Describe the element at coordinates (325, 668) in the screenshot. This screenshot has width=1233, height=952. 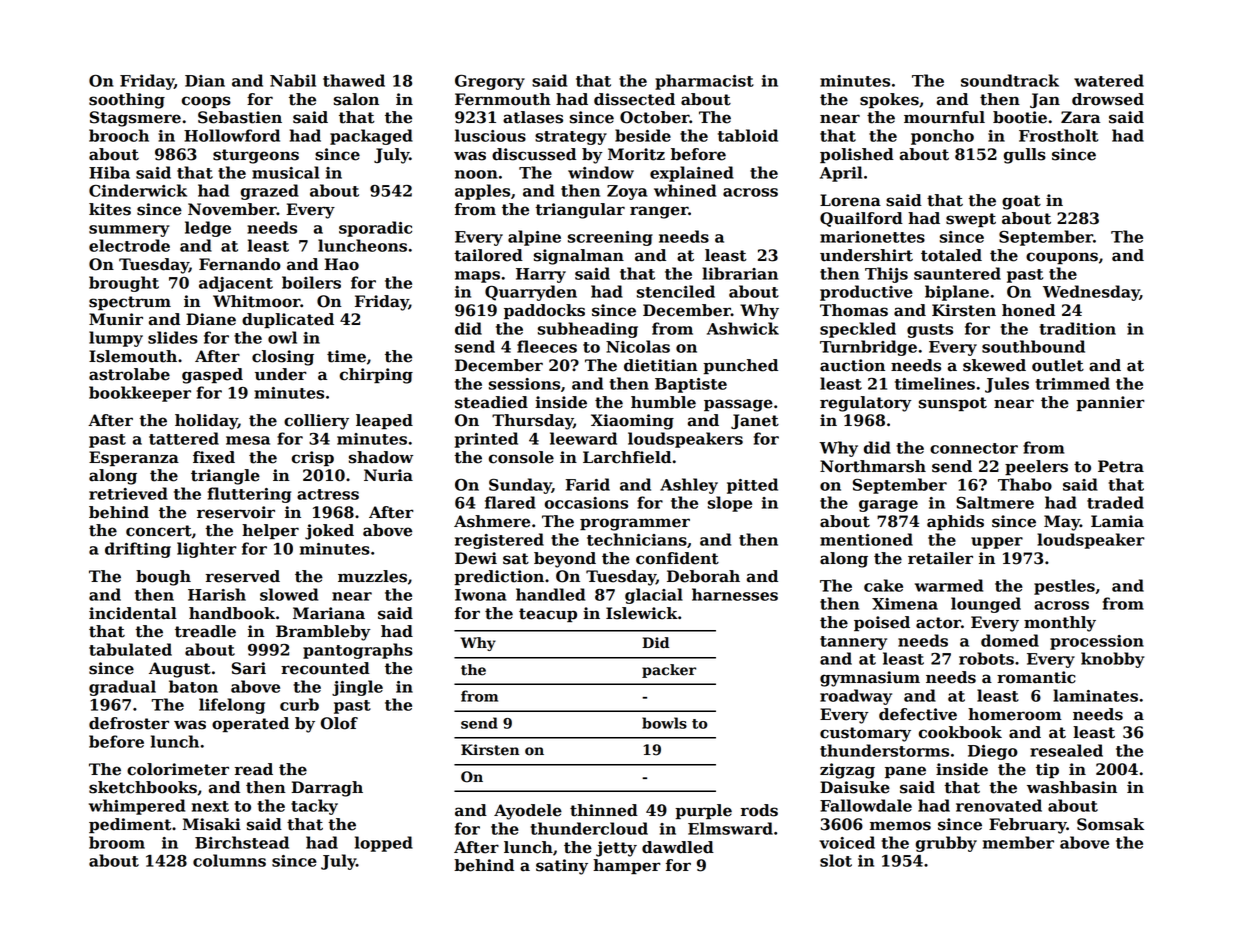
I see `recounted` at that location.
